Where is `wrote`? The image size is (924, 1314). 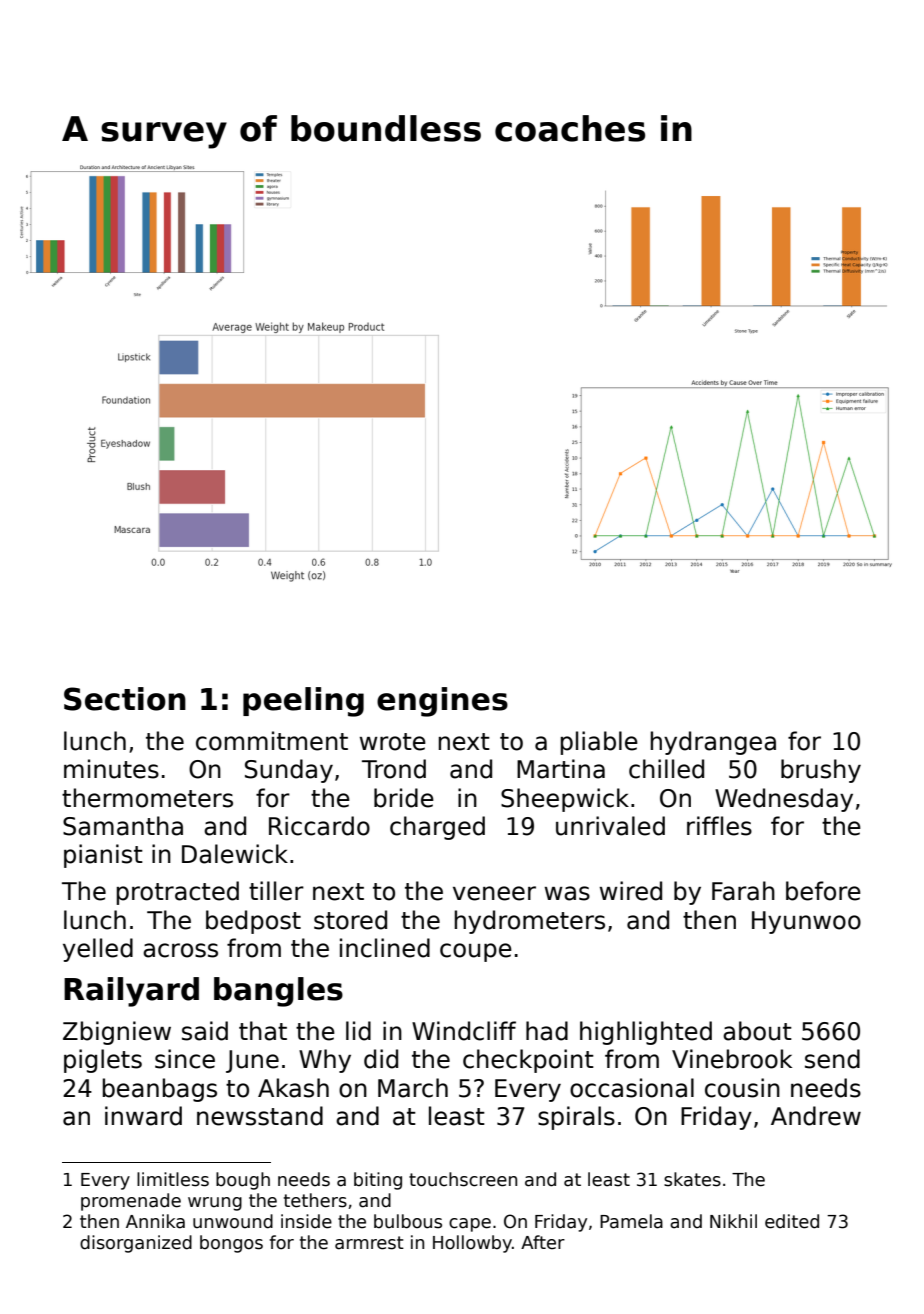
wrote is located at coordinates (393, 742).
